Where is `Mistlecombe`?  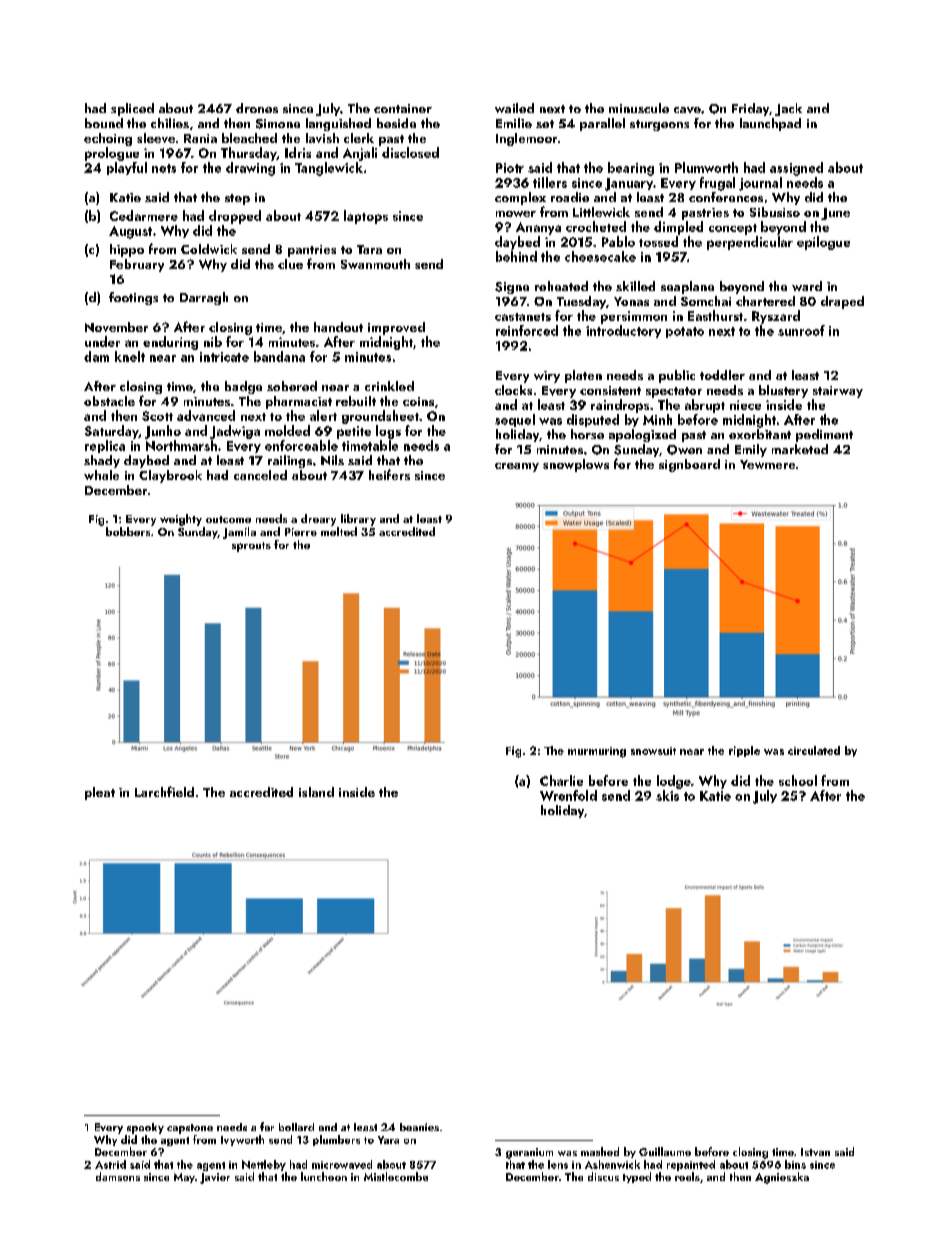
Mistlecombe is located at coordinates (396, 1176).
